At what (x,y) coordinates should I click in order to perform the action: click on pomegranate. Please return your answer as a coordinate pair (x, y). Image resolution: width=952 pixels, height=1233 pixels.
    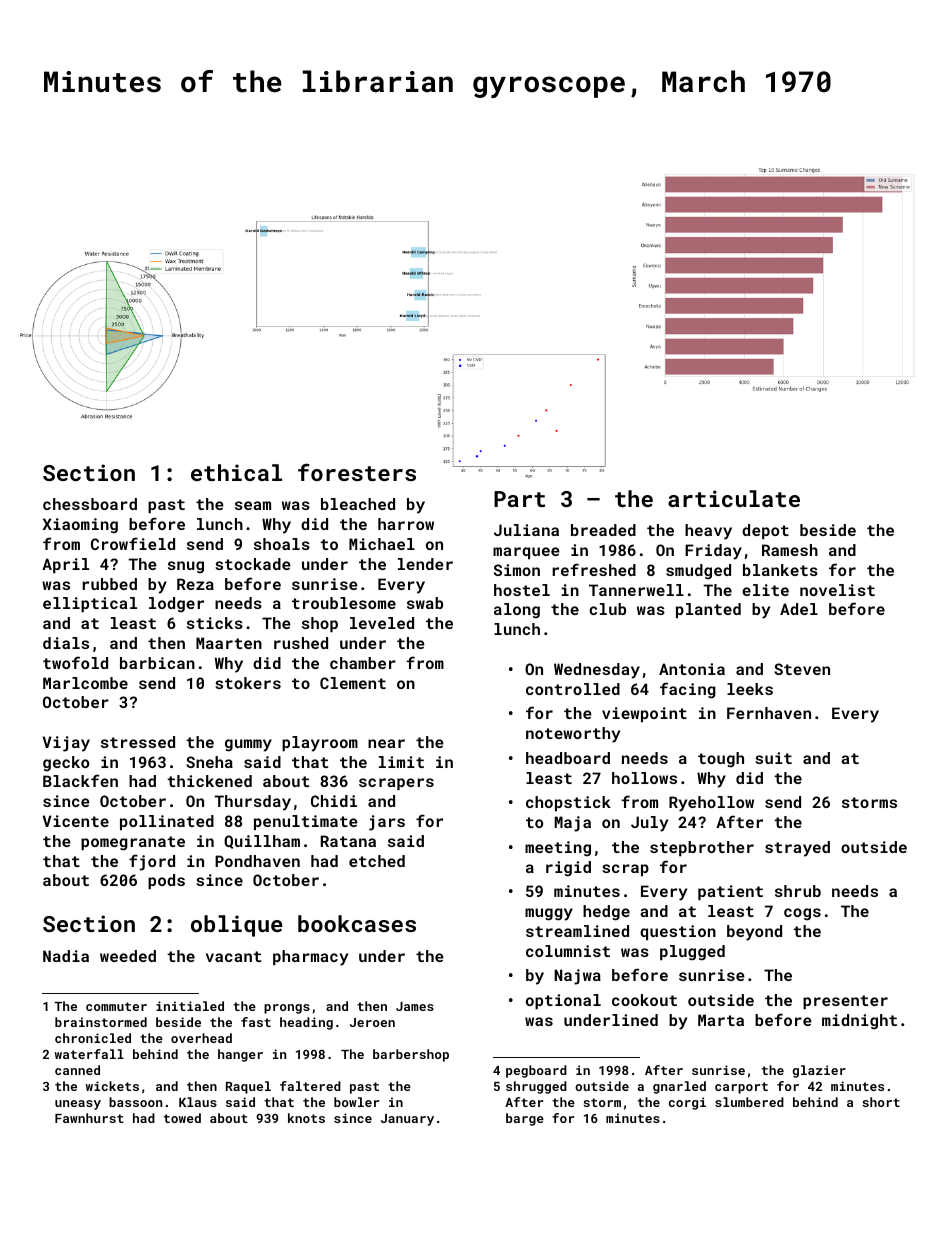
    Looking at the image, I should click on (133, 843).
